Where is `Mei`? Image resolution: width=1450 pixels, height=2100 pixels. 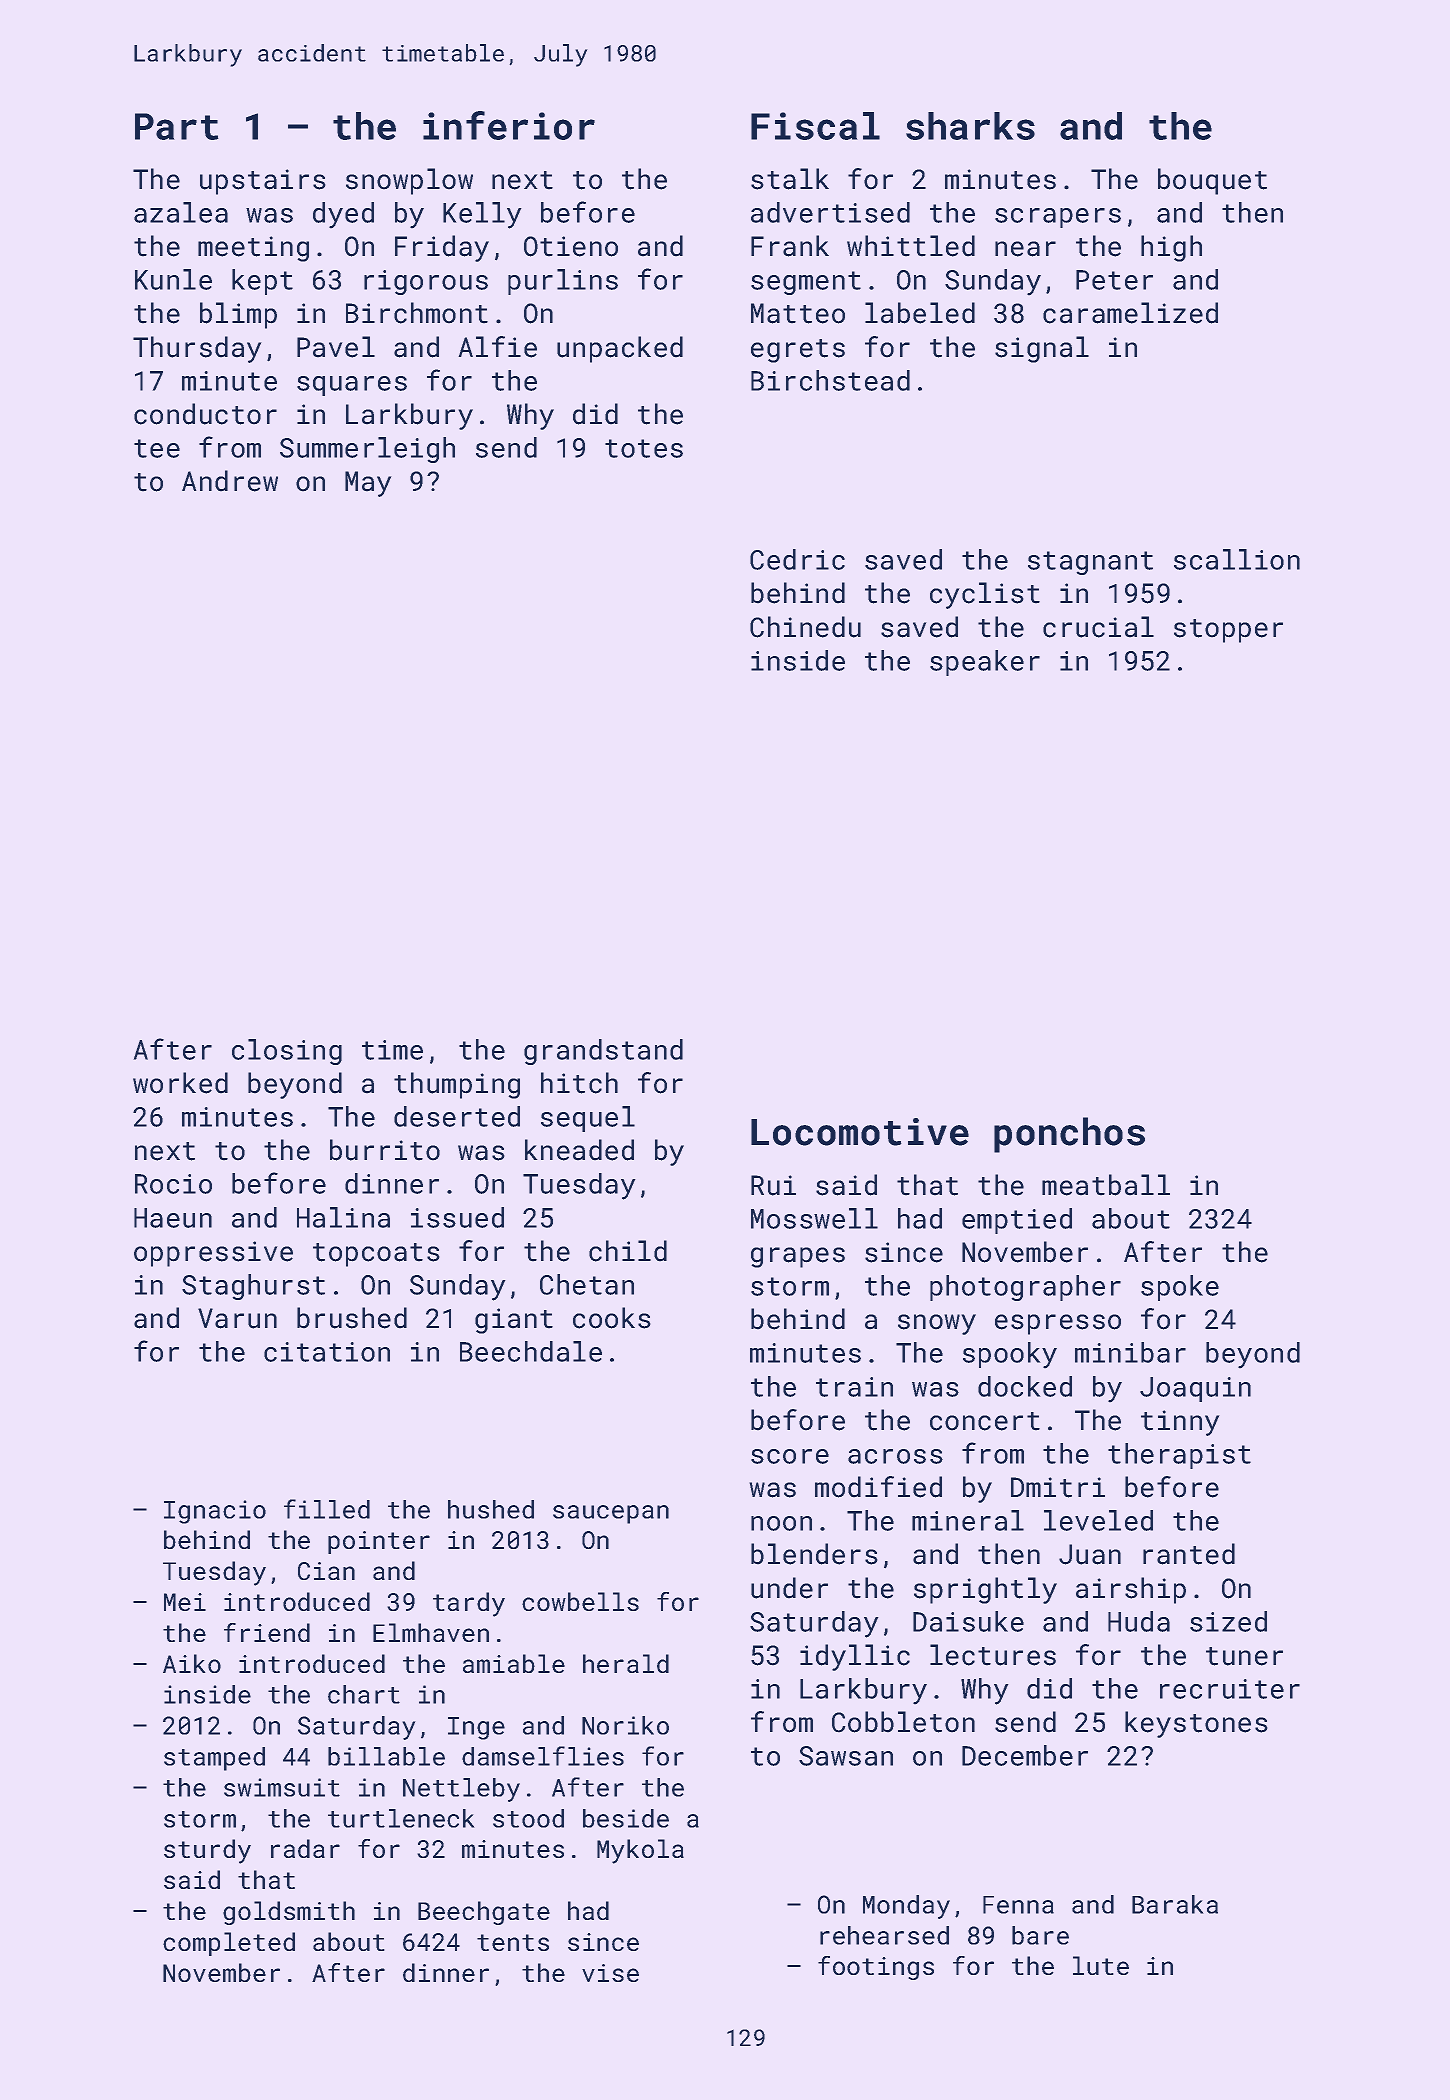 Mei is located at coordinates (185, 1602).
